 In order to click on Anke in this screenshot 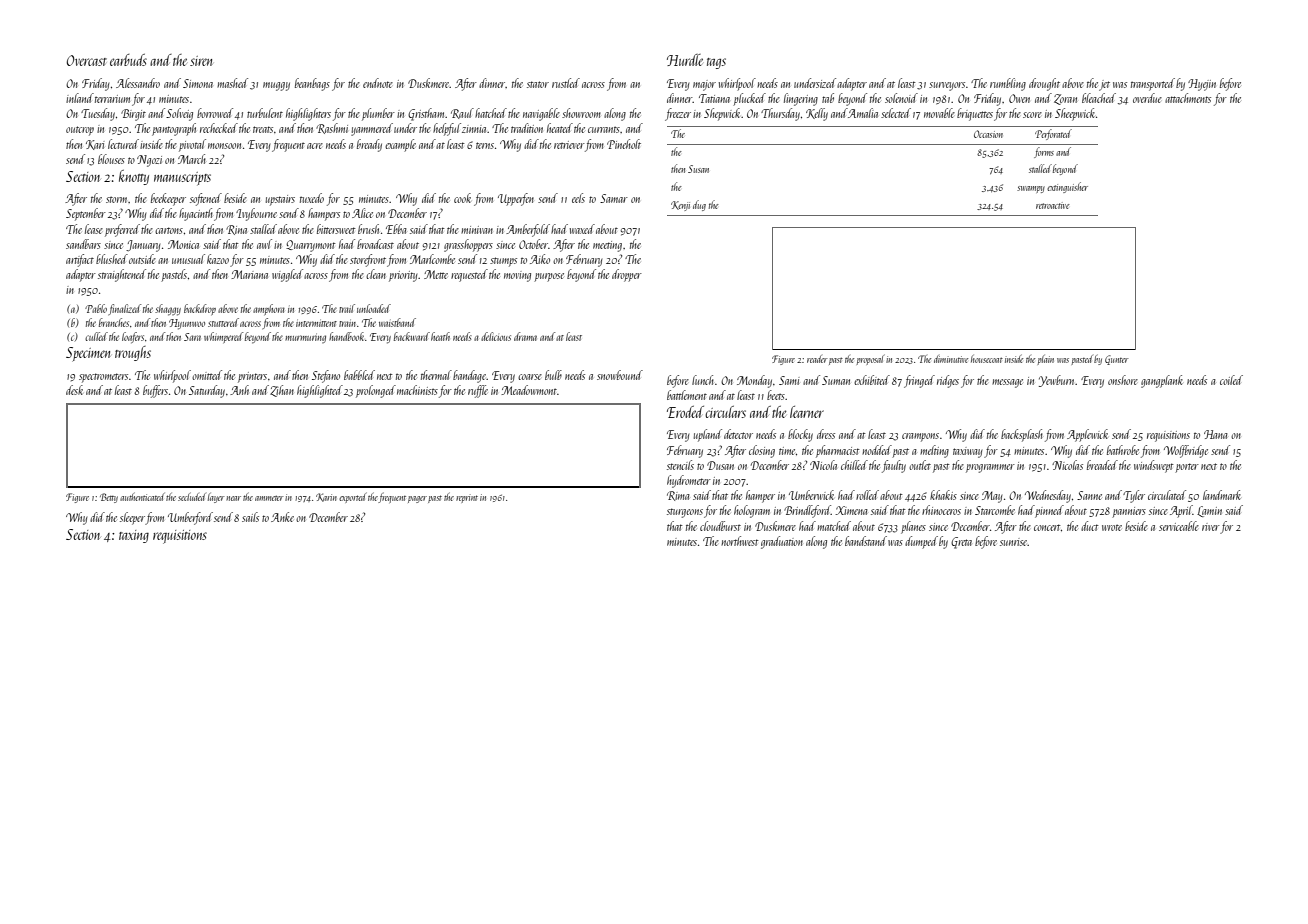, I will do `click(282, 517)`.
